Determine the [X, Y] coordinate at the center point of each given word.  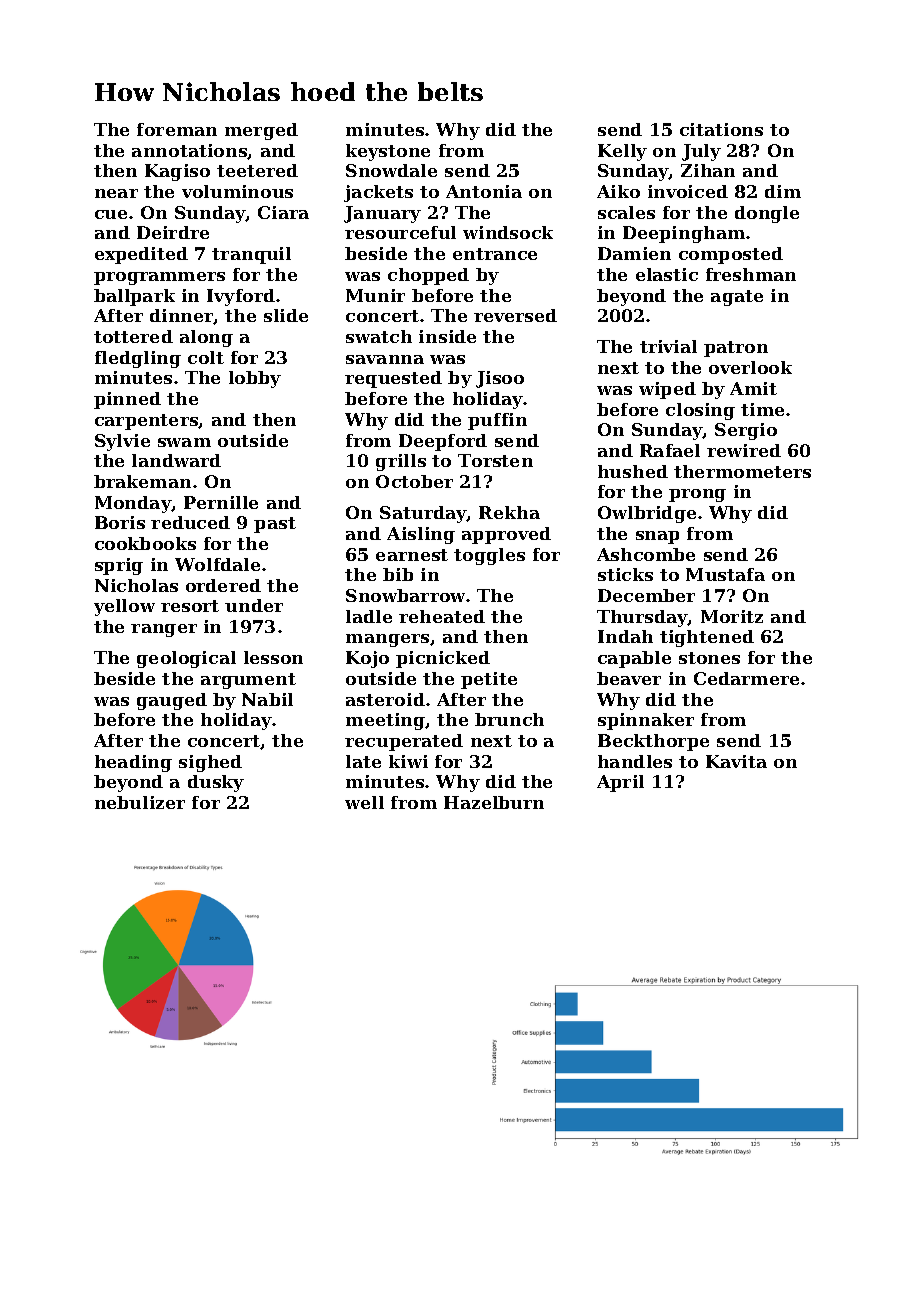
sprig [119, 566]
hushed [633, 471]
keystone [388, 152]
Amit [753, 388]
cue [111, 214]
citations [721, 129]
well [364, 802]
